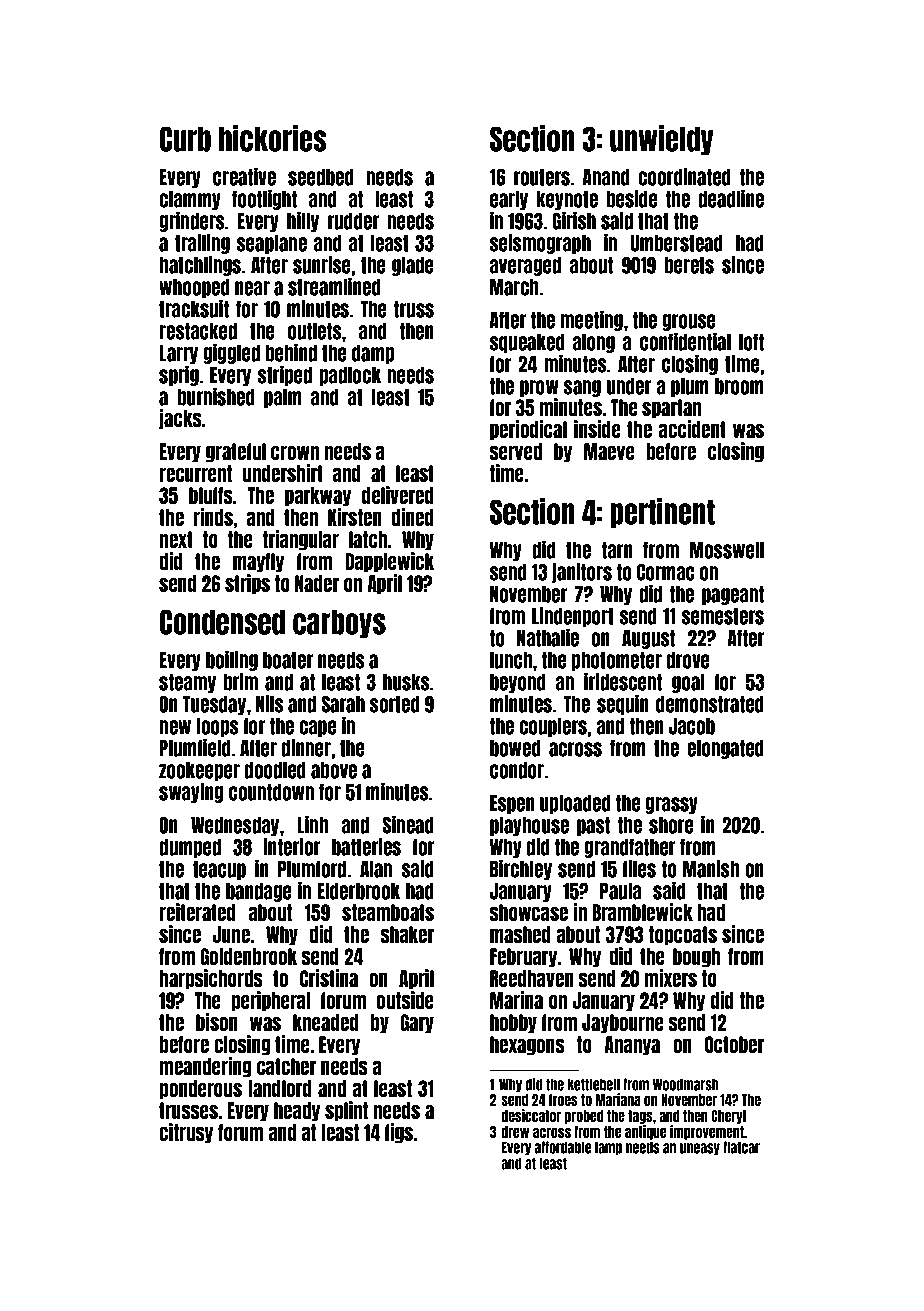 Image resolution: width=924 pixels, height=1311 pixels. I want to click on harpsichords, so click(211, 979).
